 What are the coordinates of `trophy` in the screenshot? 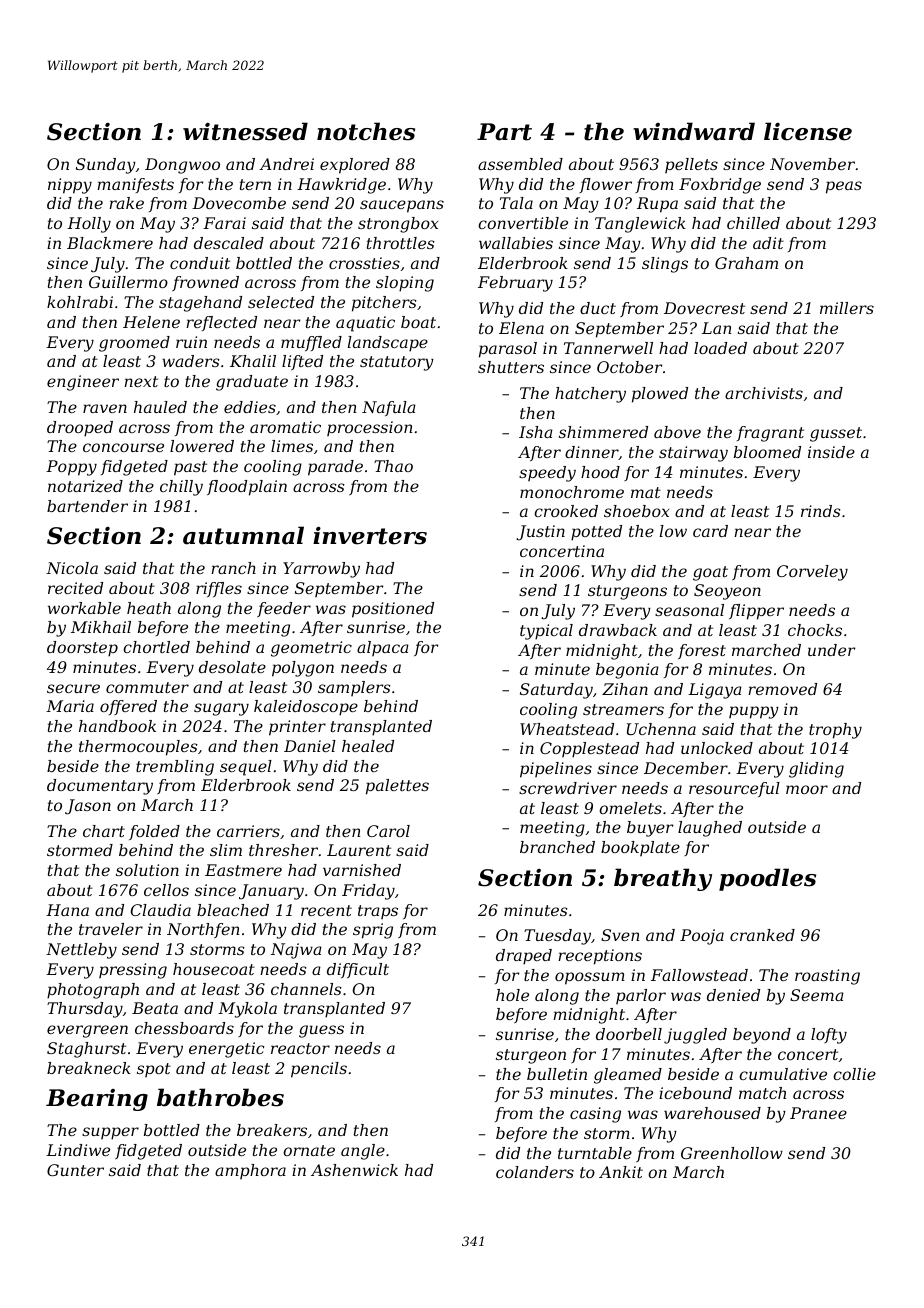 It's located at (835, 731).
